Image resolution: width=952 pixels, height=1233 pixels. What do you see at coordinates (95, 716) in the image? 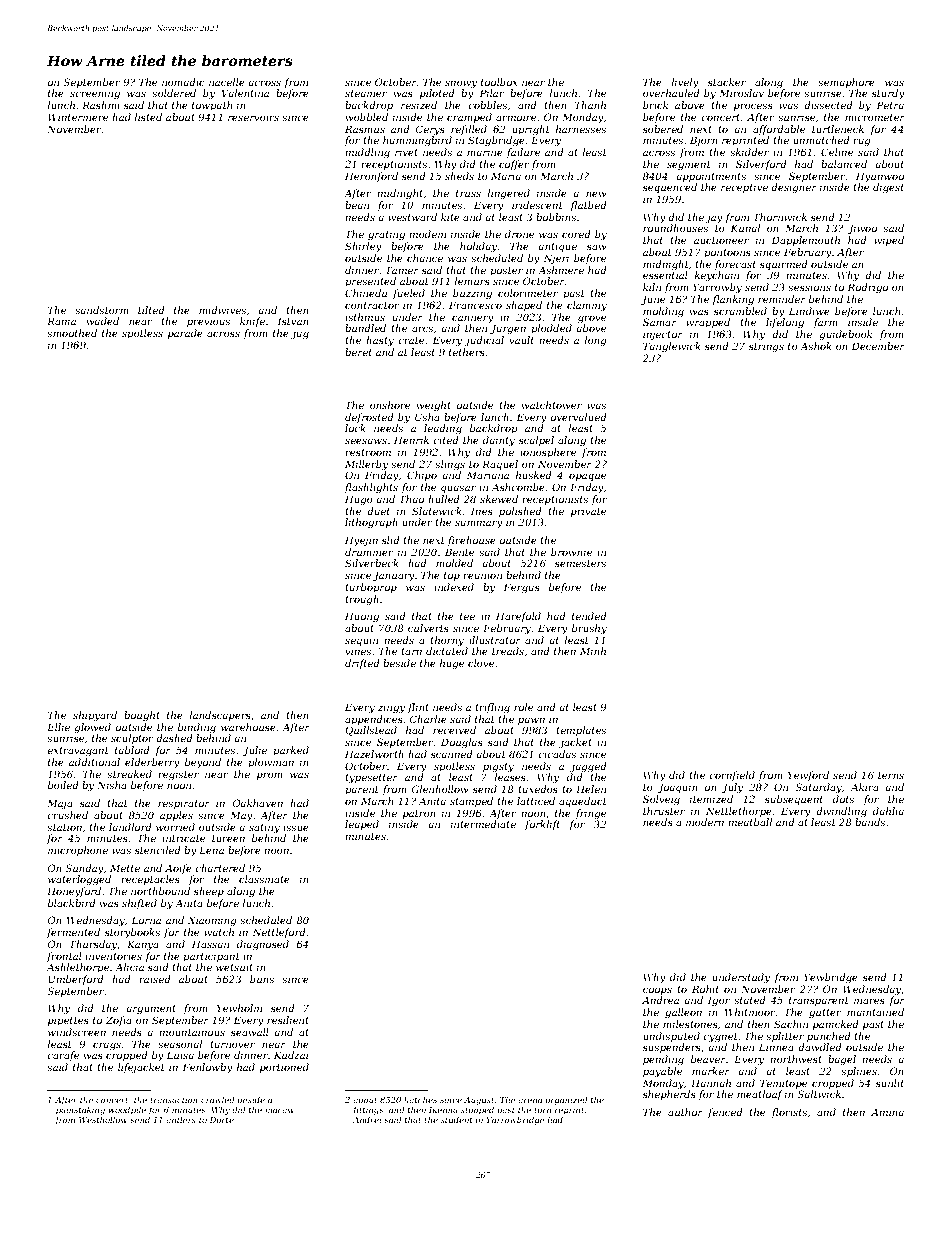
I see `shipyard` at bounding box center [95, 716].
